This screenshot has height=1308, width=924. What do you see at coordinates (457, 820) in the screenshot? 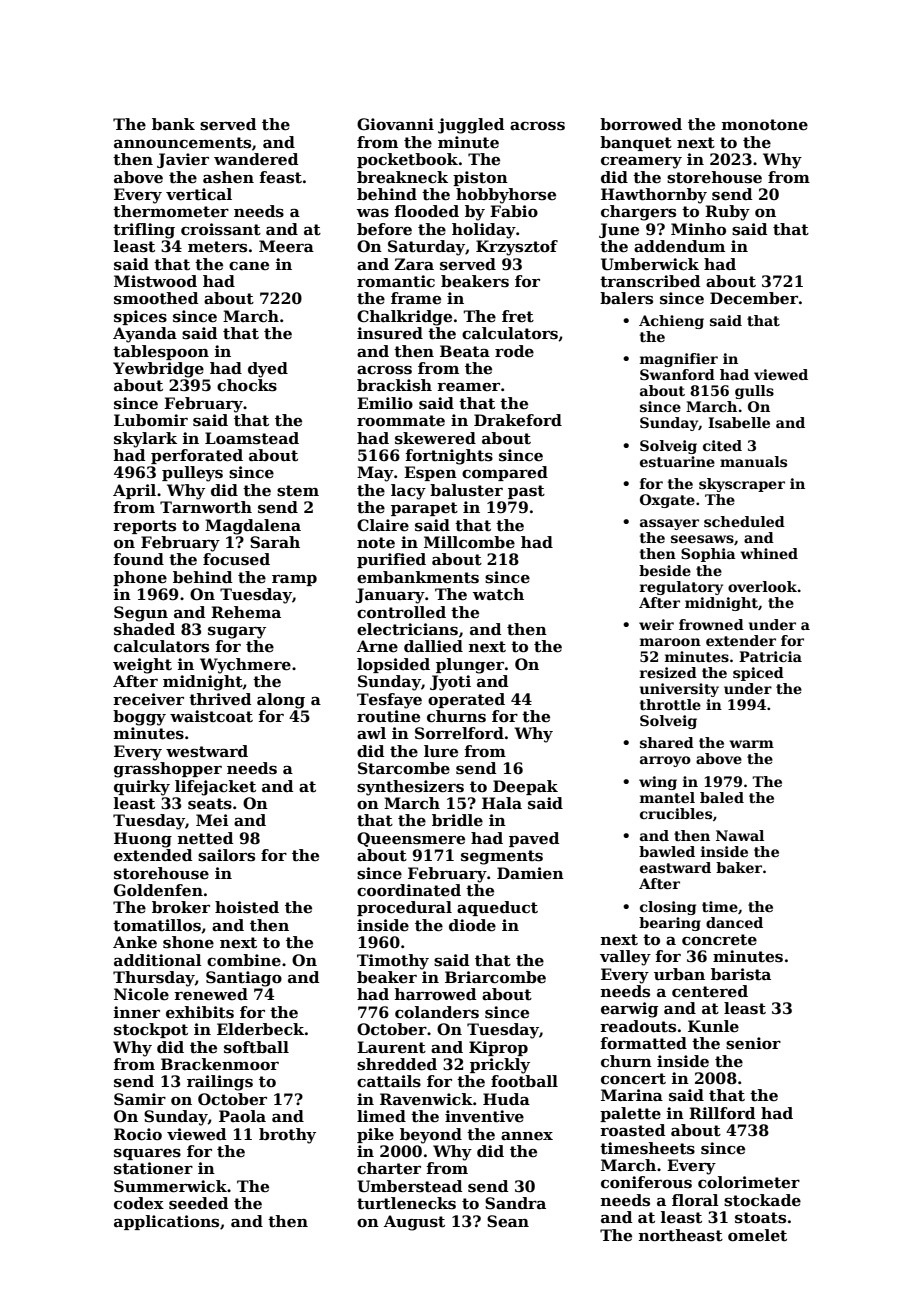
I see `bridle` at bounding box center [457, 820].
